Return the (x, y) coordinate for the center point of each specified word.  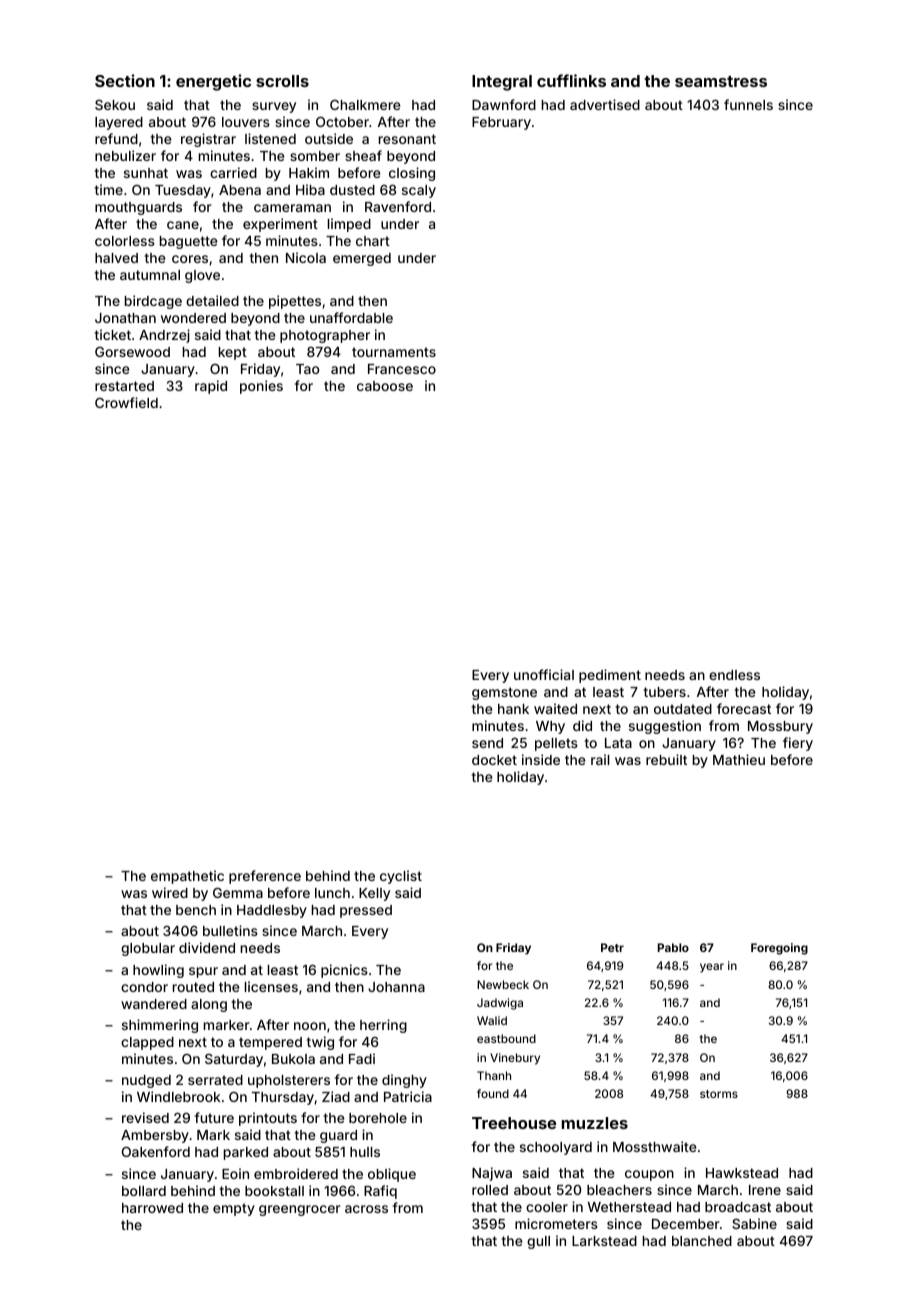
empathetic (187, 877)
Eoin (235, 1173)
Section (125, 80)
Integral (502, 83)
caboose (385, 386)
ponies (261, 387)
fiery (798, 744)
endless (734, 675)
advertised (605, 104)
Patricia (408, 1096)
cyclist (401, 877)
